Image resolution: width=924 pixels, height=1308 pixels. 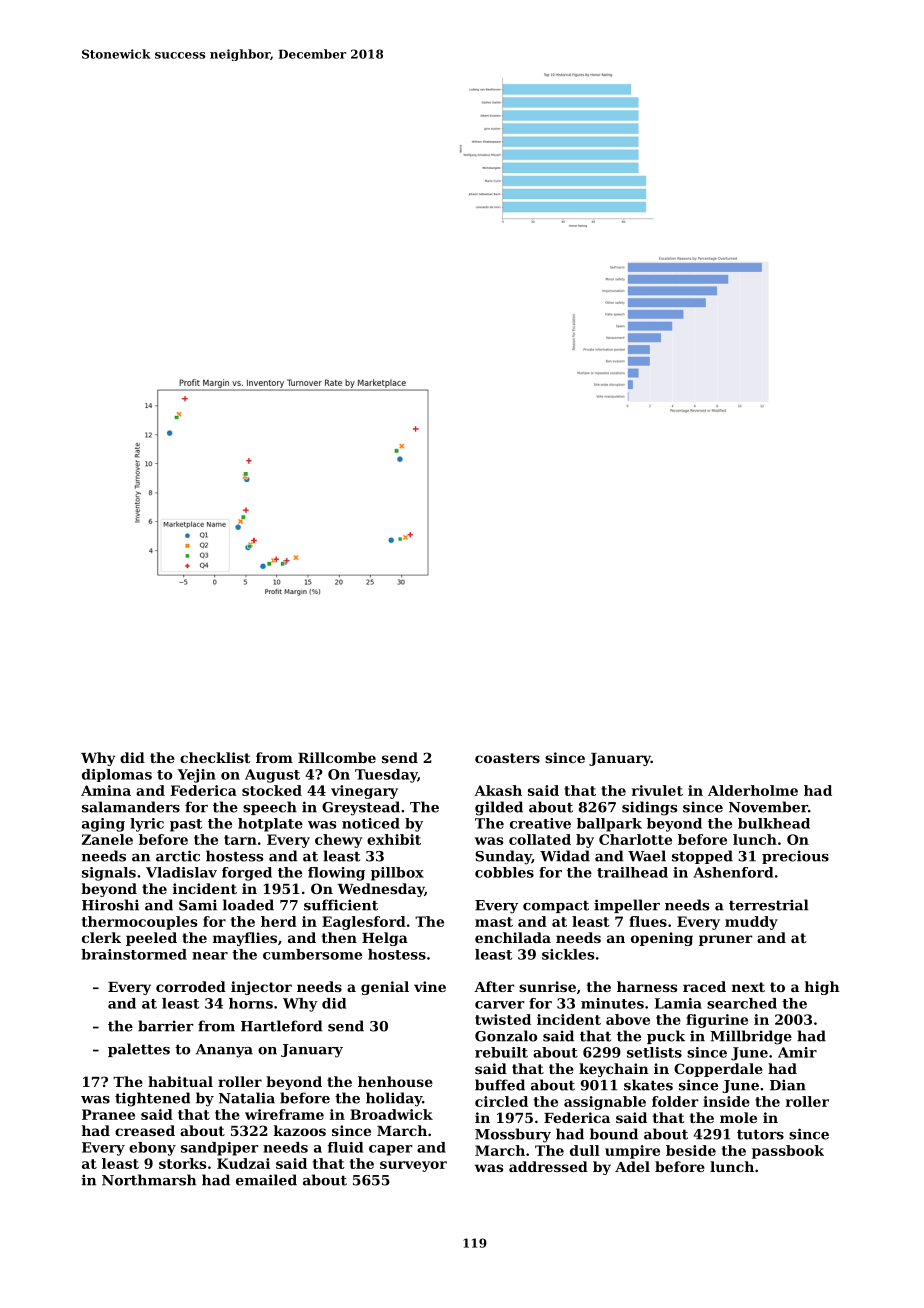 What do you see at coordinates (657, 790) in the screenshot?
I see `rivulet` at bounding box center [657, 790].
